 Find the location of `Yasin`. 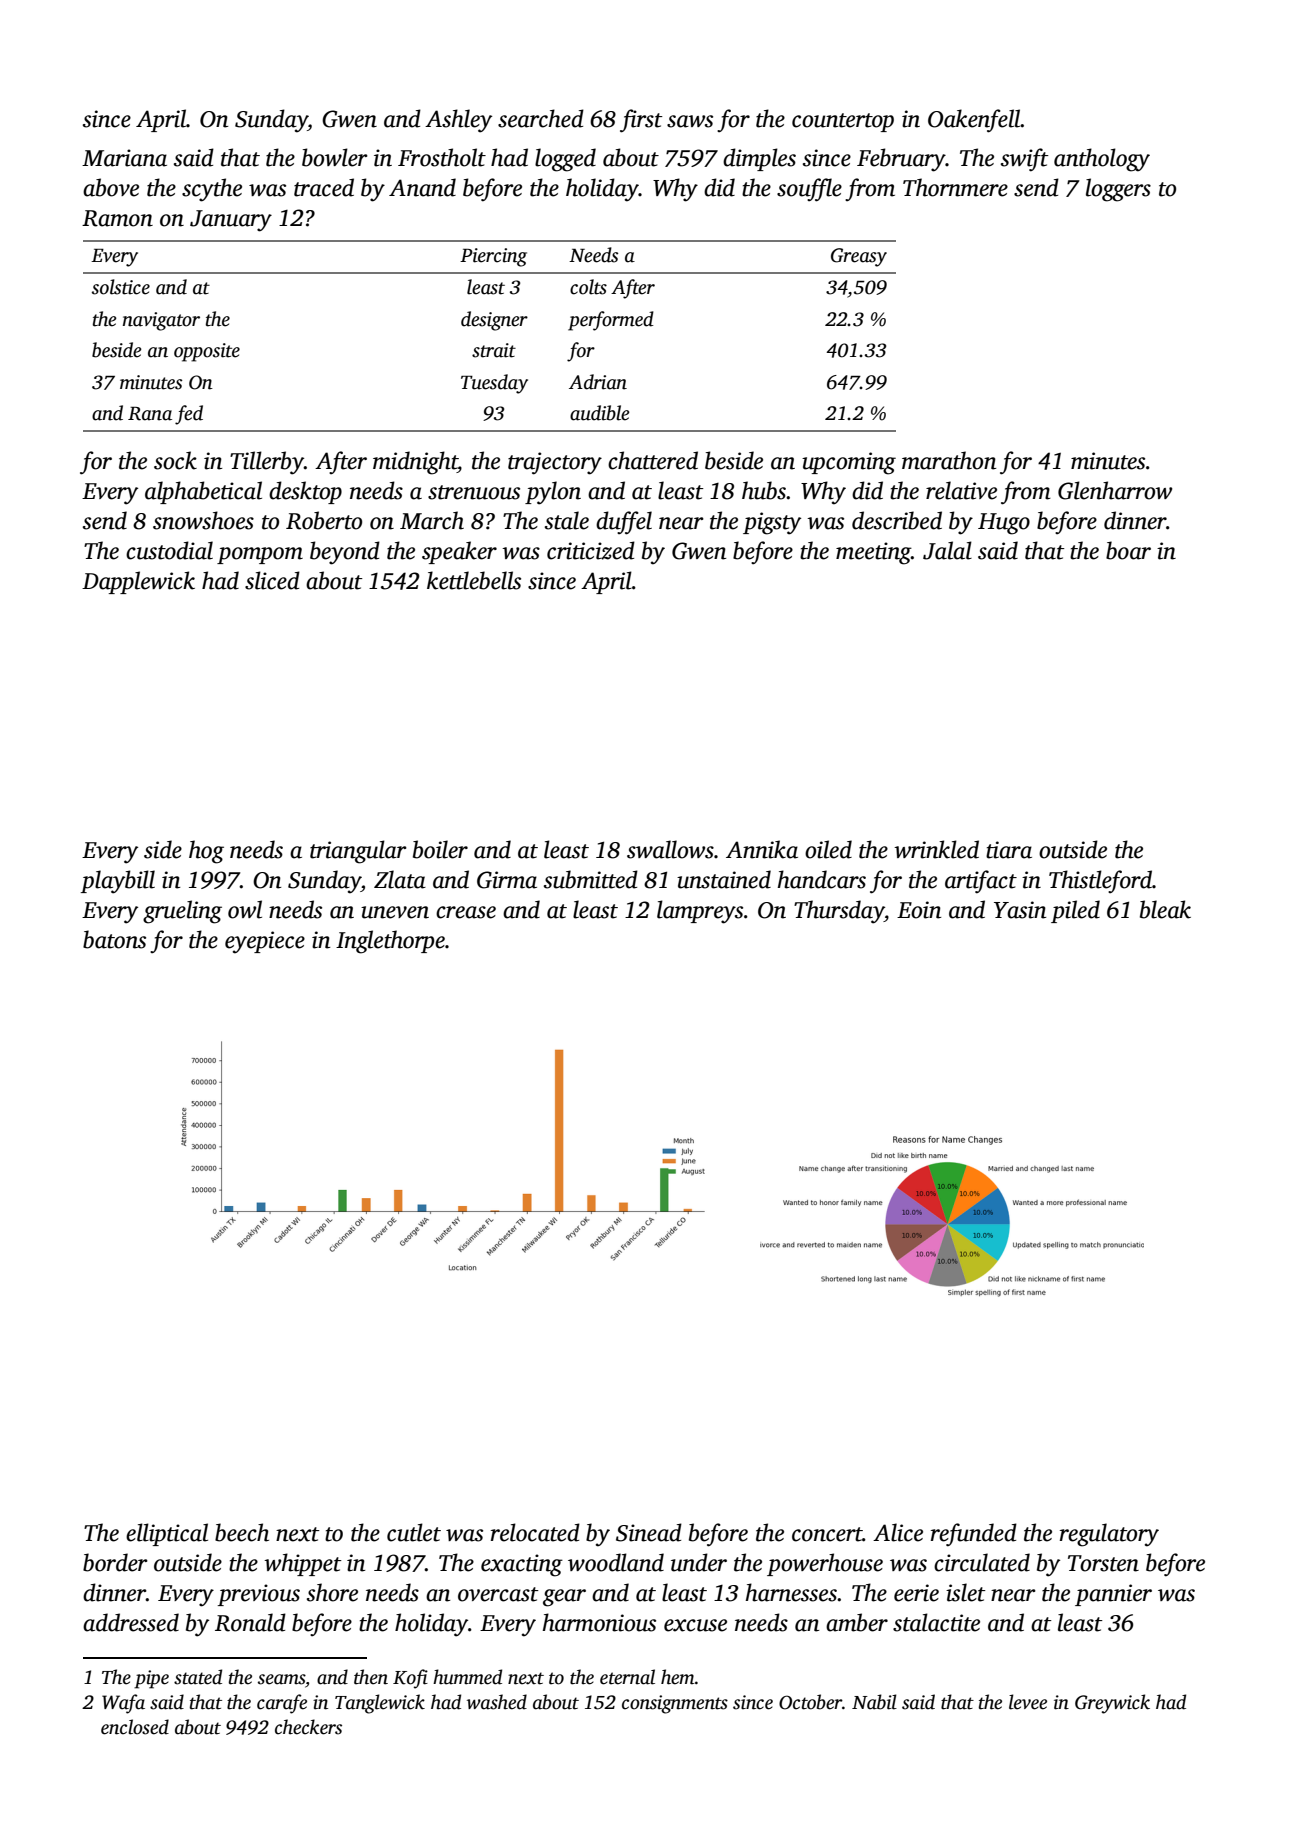

Yasin is located at coordinates (1020, 910).
